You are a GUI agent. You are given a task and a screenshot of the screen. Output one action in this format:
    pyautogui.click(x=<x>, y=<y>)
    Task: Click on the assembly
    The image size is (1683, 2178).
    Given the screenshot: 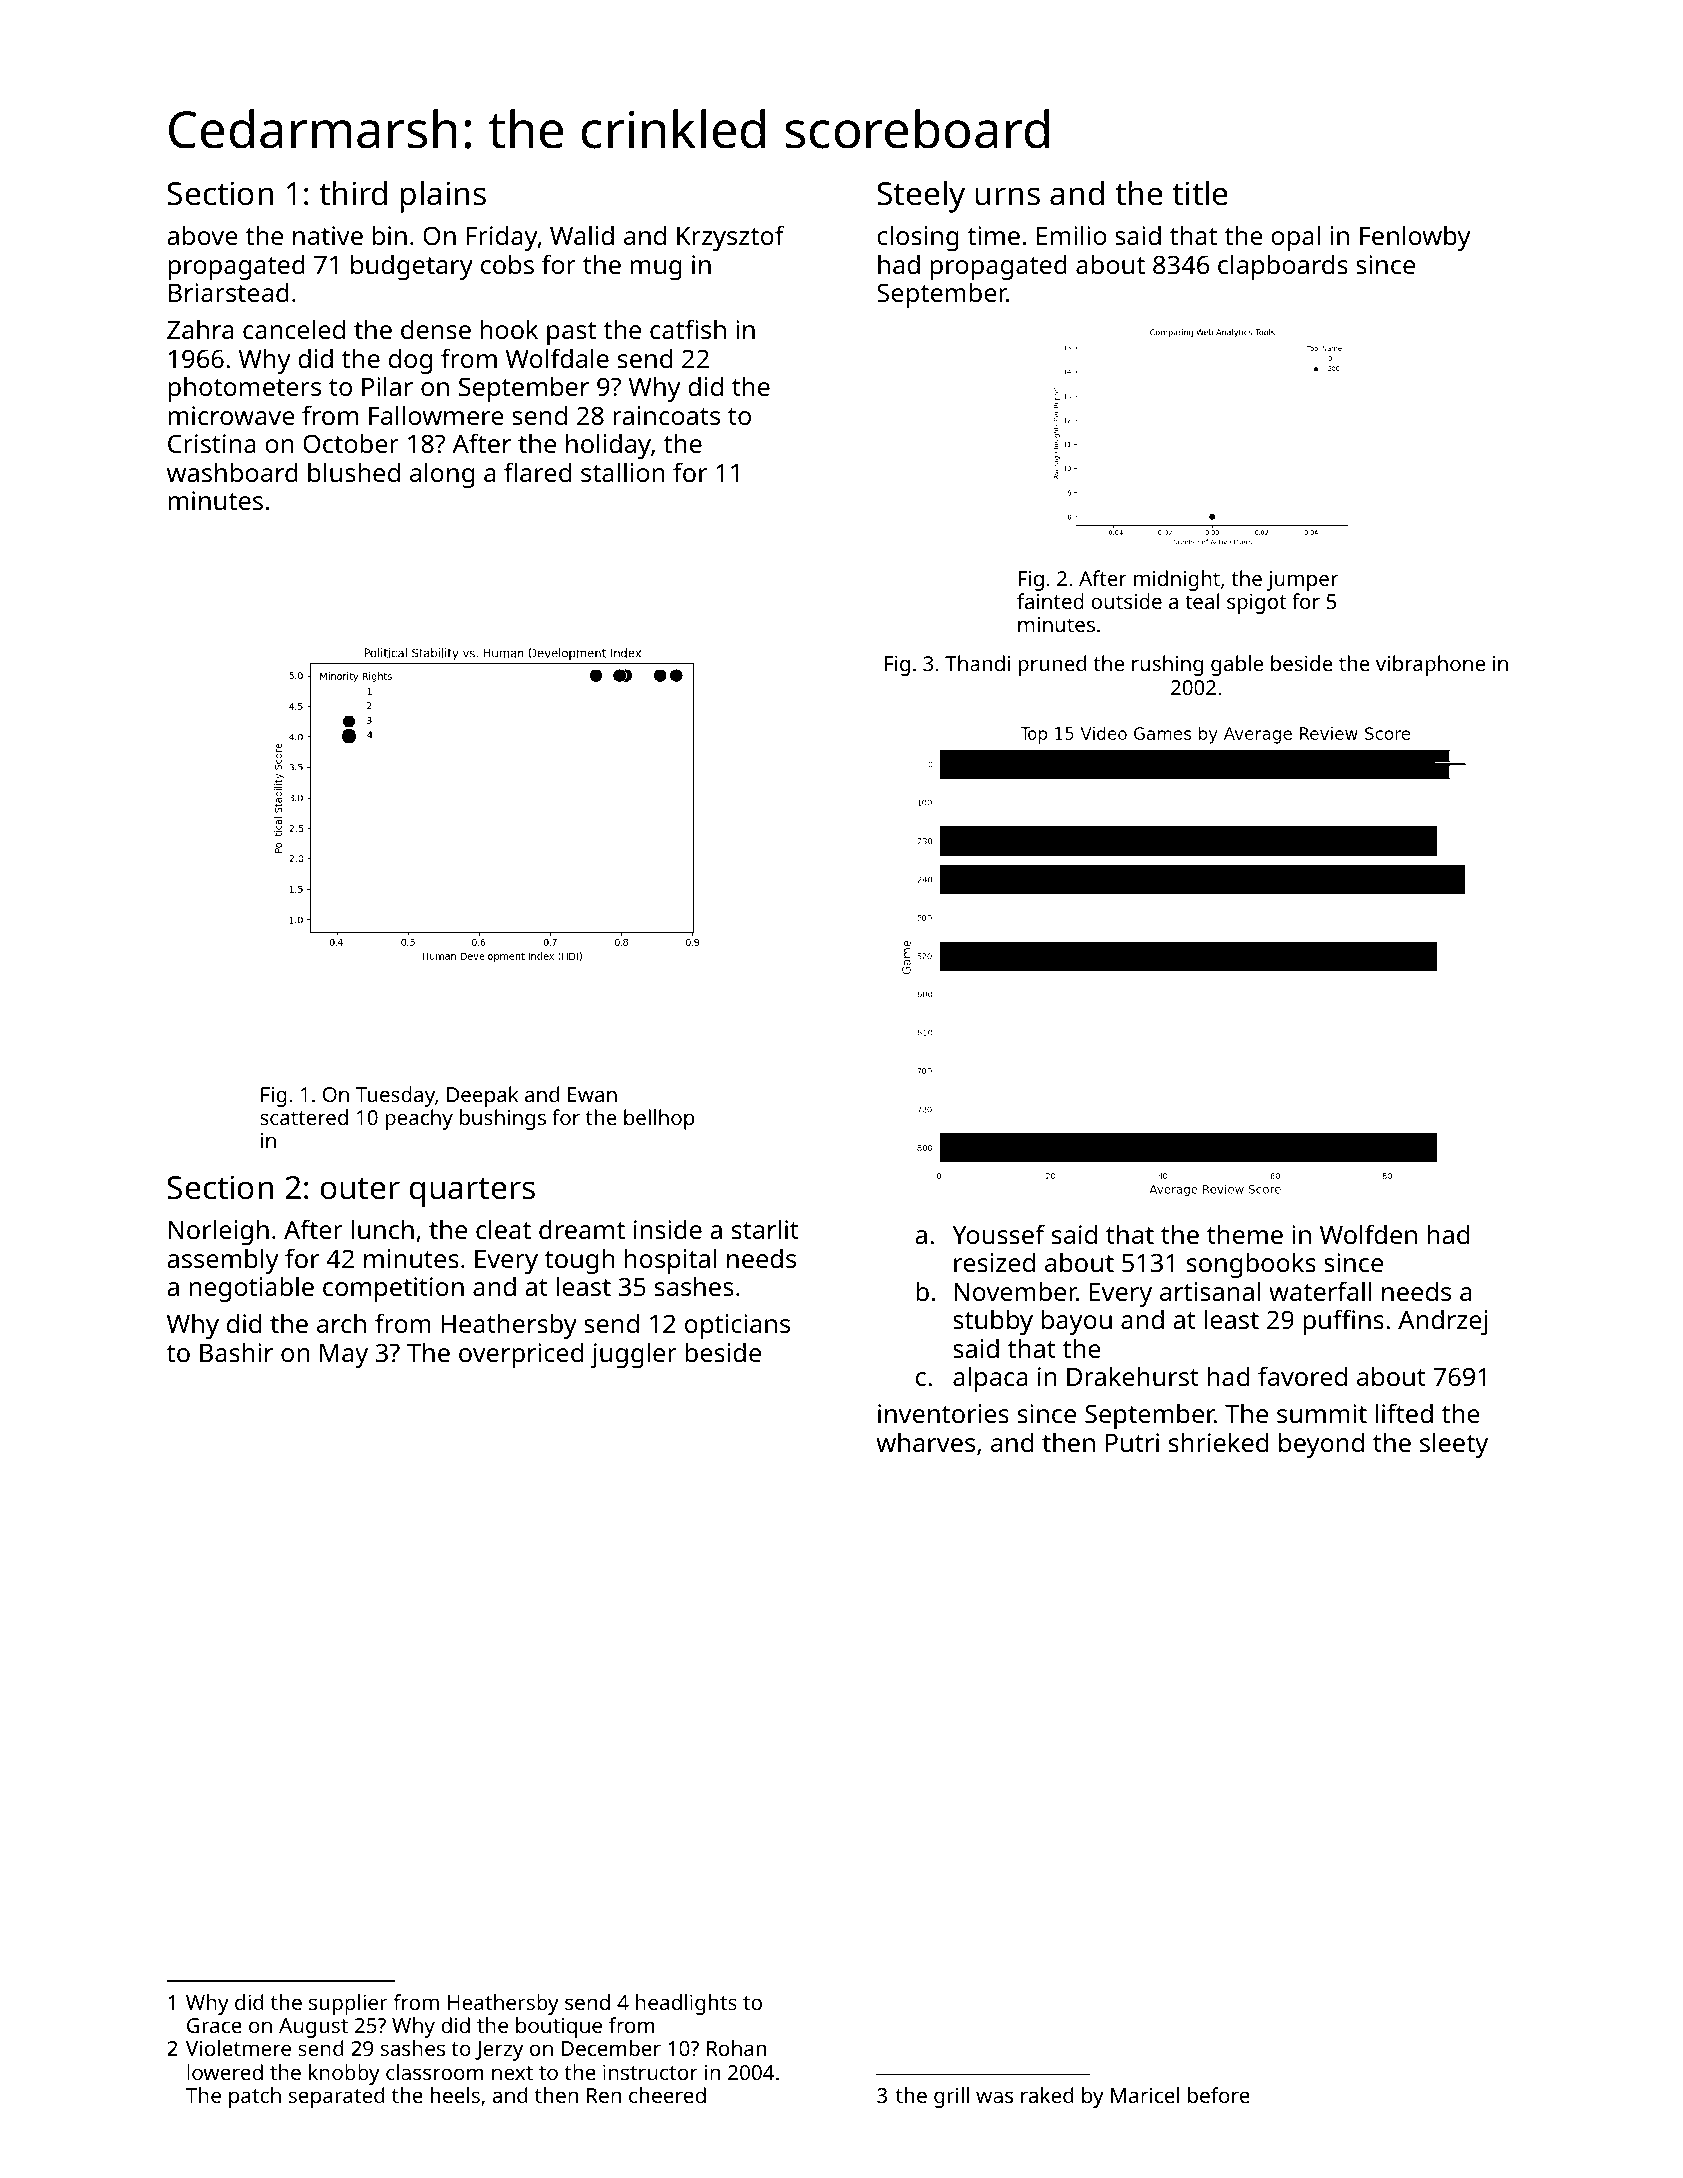 What is the action you would take?
    pyautogui.click(x=222, y=1261)
